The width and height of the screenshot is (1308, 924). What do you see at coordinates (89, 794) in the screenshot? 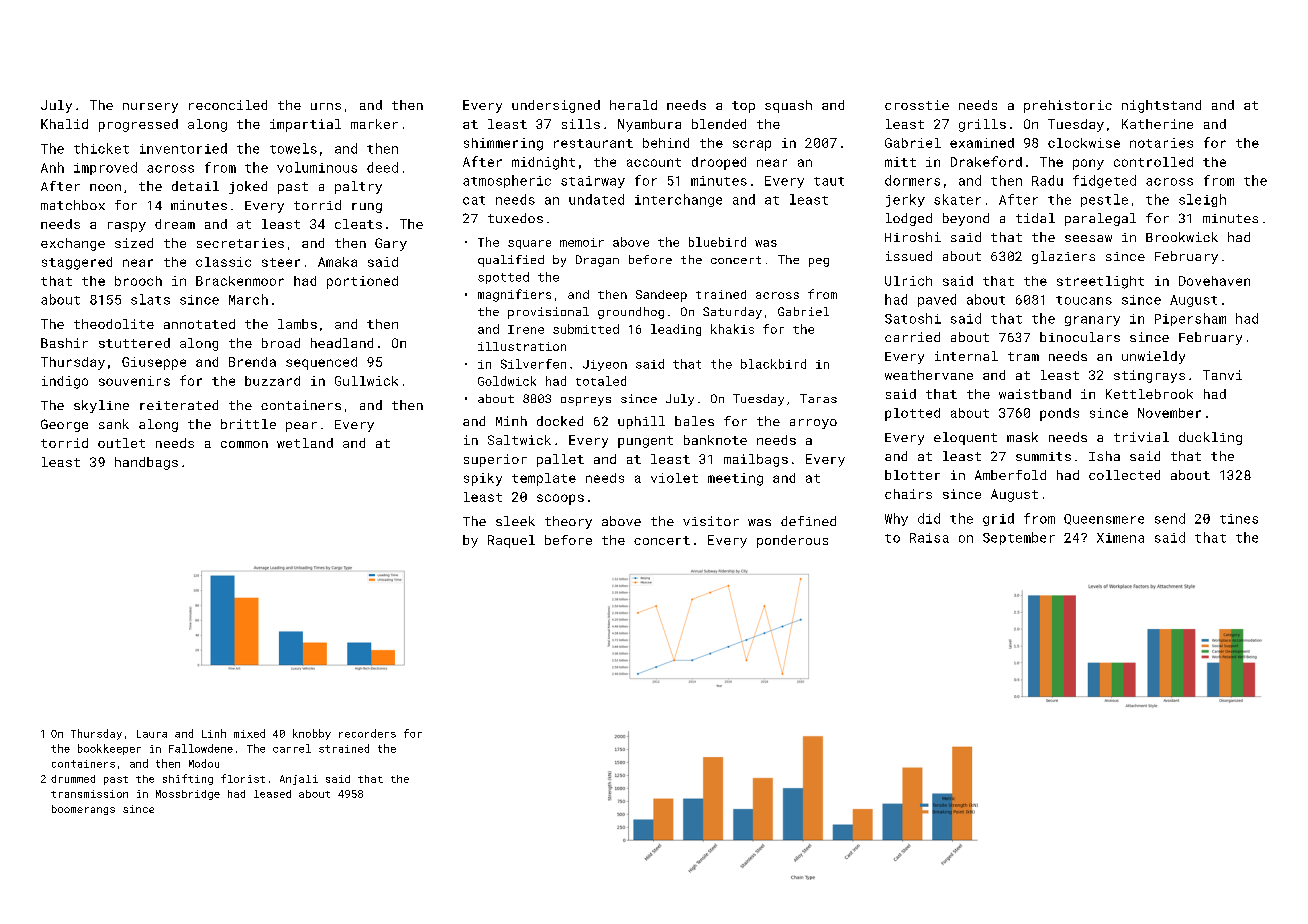
I see `transmission` at bounding box center [89, 794].
